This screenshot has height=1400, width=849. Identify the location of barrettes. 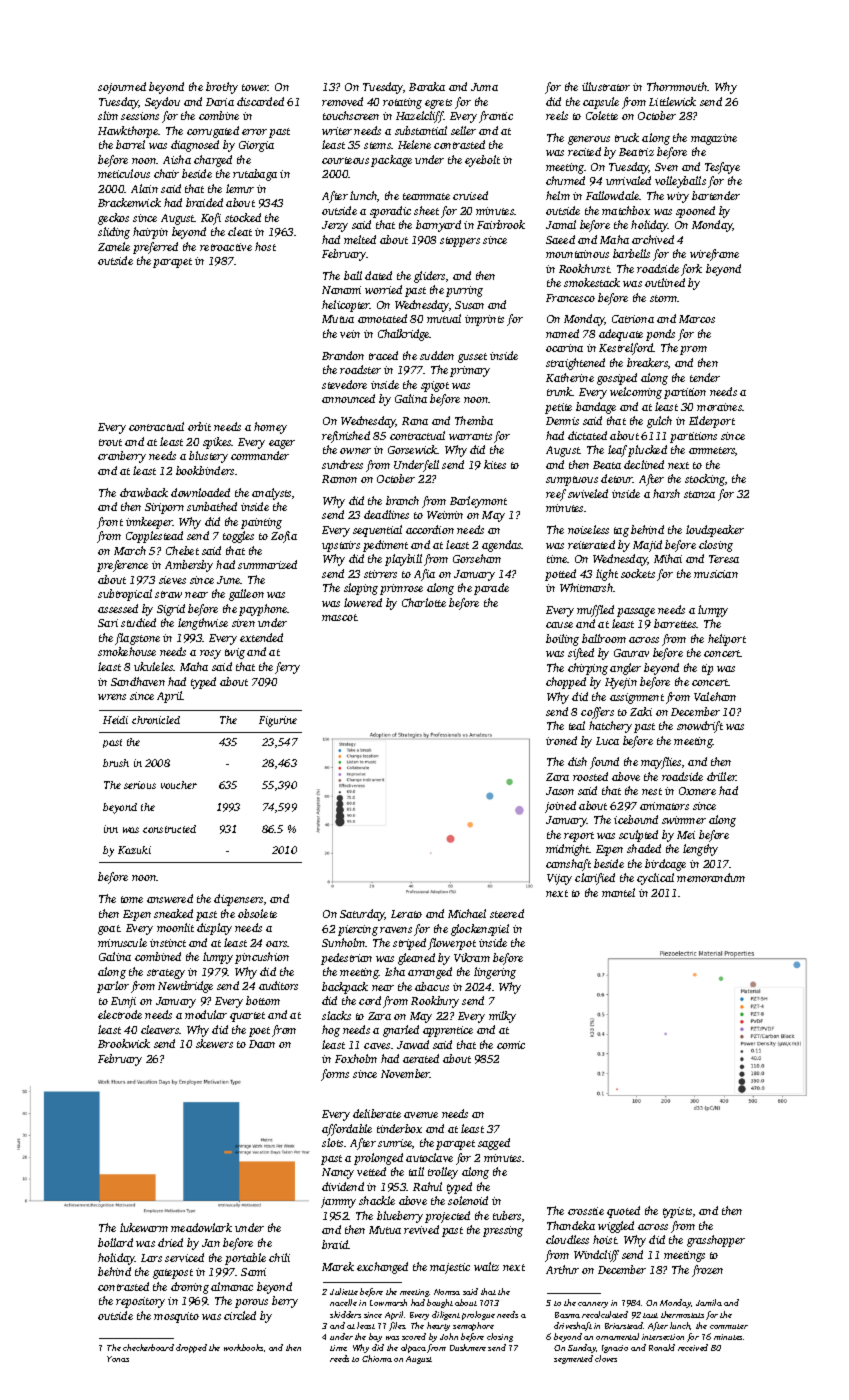
(675, 623).
